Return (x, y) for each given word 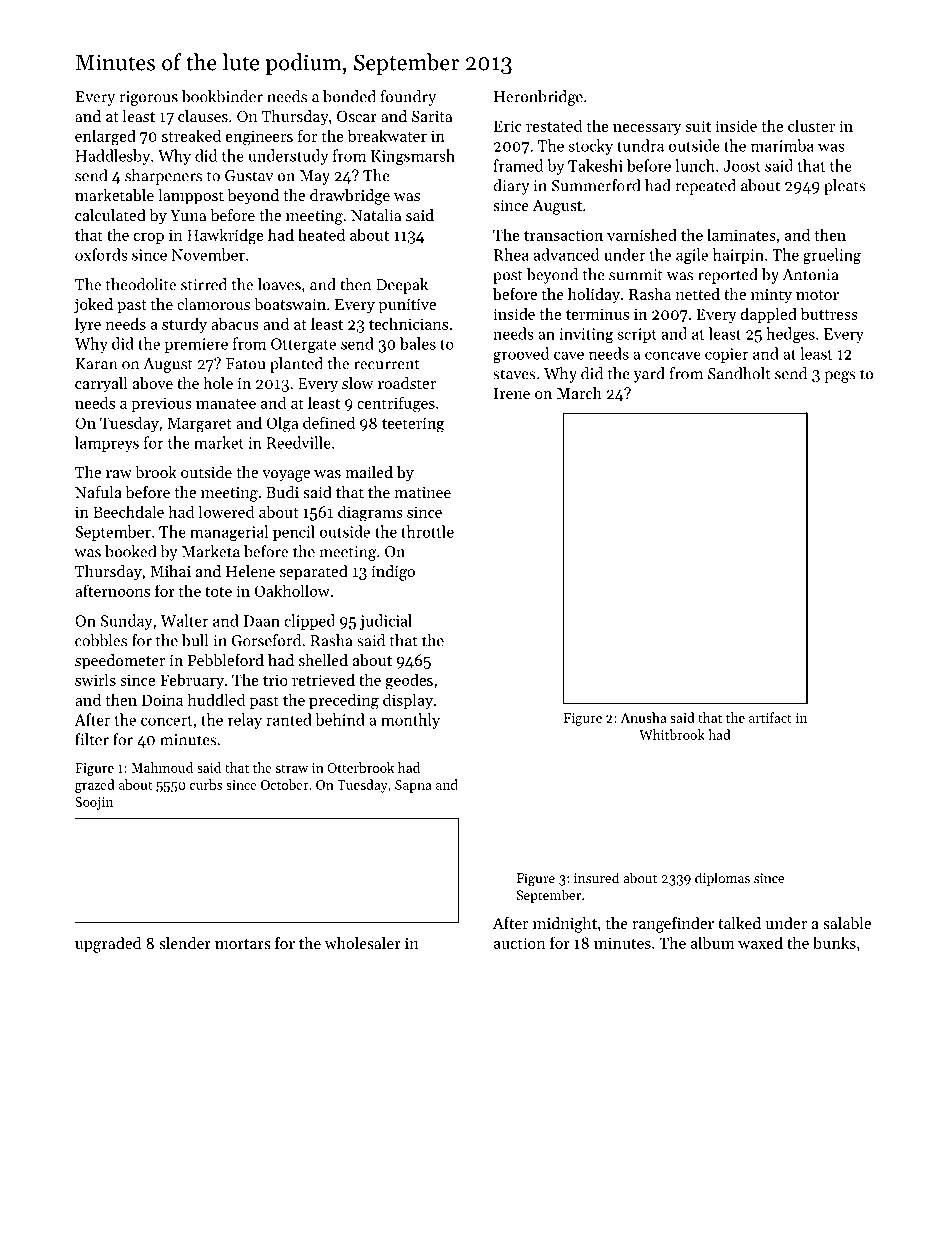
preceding (344, 701)
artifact (770, 717)
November (208, 254)
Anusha (644, 717)
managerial (229, 533)
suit (698, 126)
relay (245, 721)
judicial (386, 622)
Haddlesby (113, 157)
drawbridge (350, 197)
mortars (243, 944)
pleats (845, 187)
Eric (508, 126)
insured (596, 877)
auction (520, 943)
